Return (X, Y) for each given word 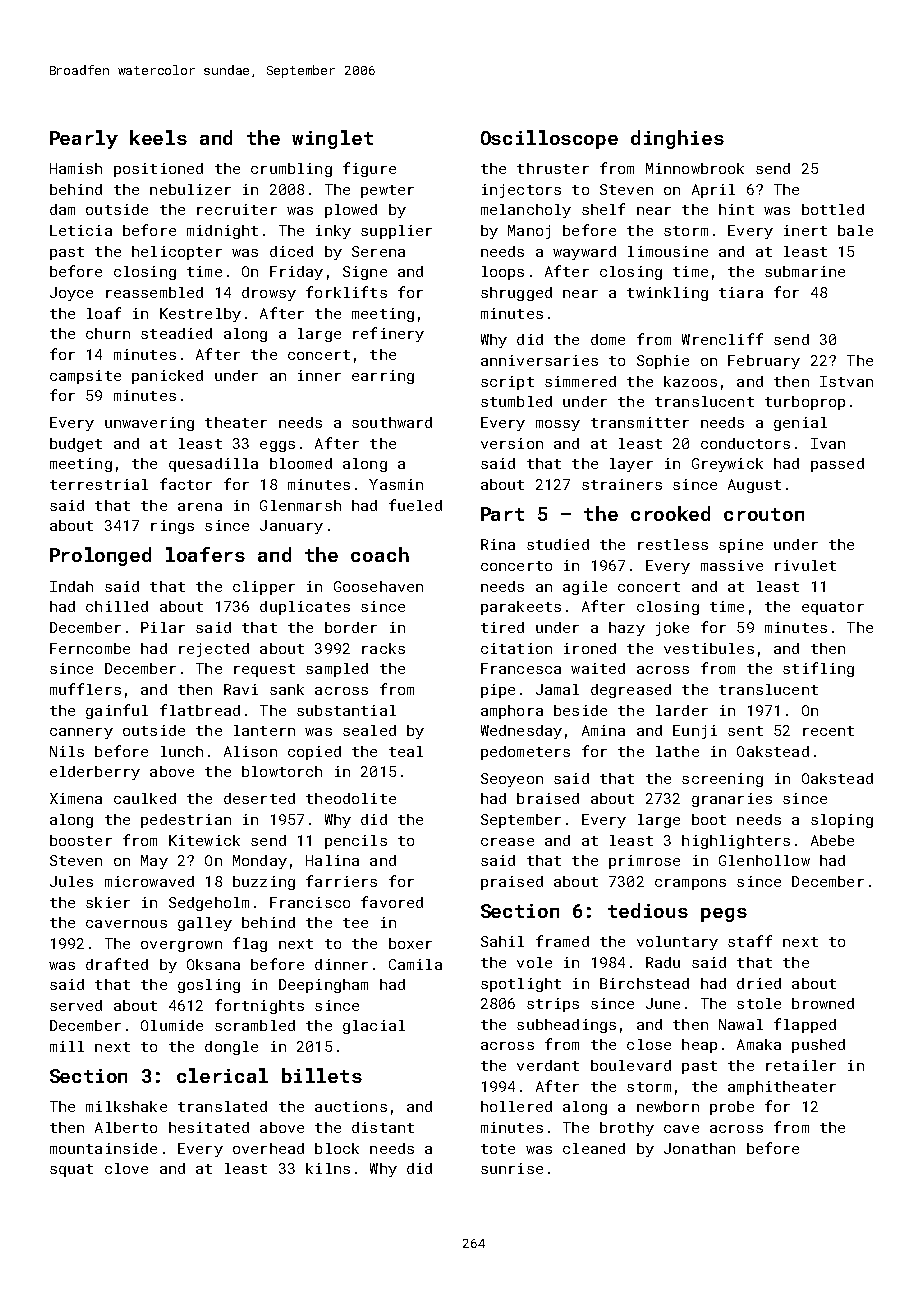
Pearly (84, 139)
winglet (332, 139)
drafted (117, 964)
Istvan (846, 381)
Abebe (832, 840)
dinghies (677, 139)
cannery (81, 733)
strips (553, 1005)
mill (67, 1046)
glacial (374, 1027)
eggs (277, 446)
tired (502, 627)
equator (833, 608)
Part (502, 514)
